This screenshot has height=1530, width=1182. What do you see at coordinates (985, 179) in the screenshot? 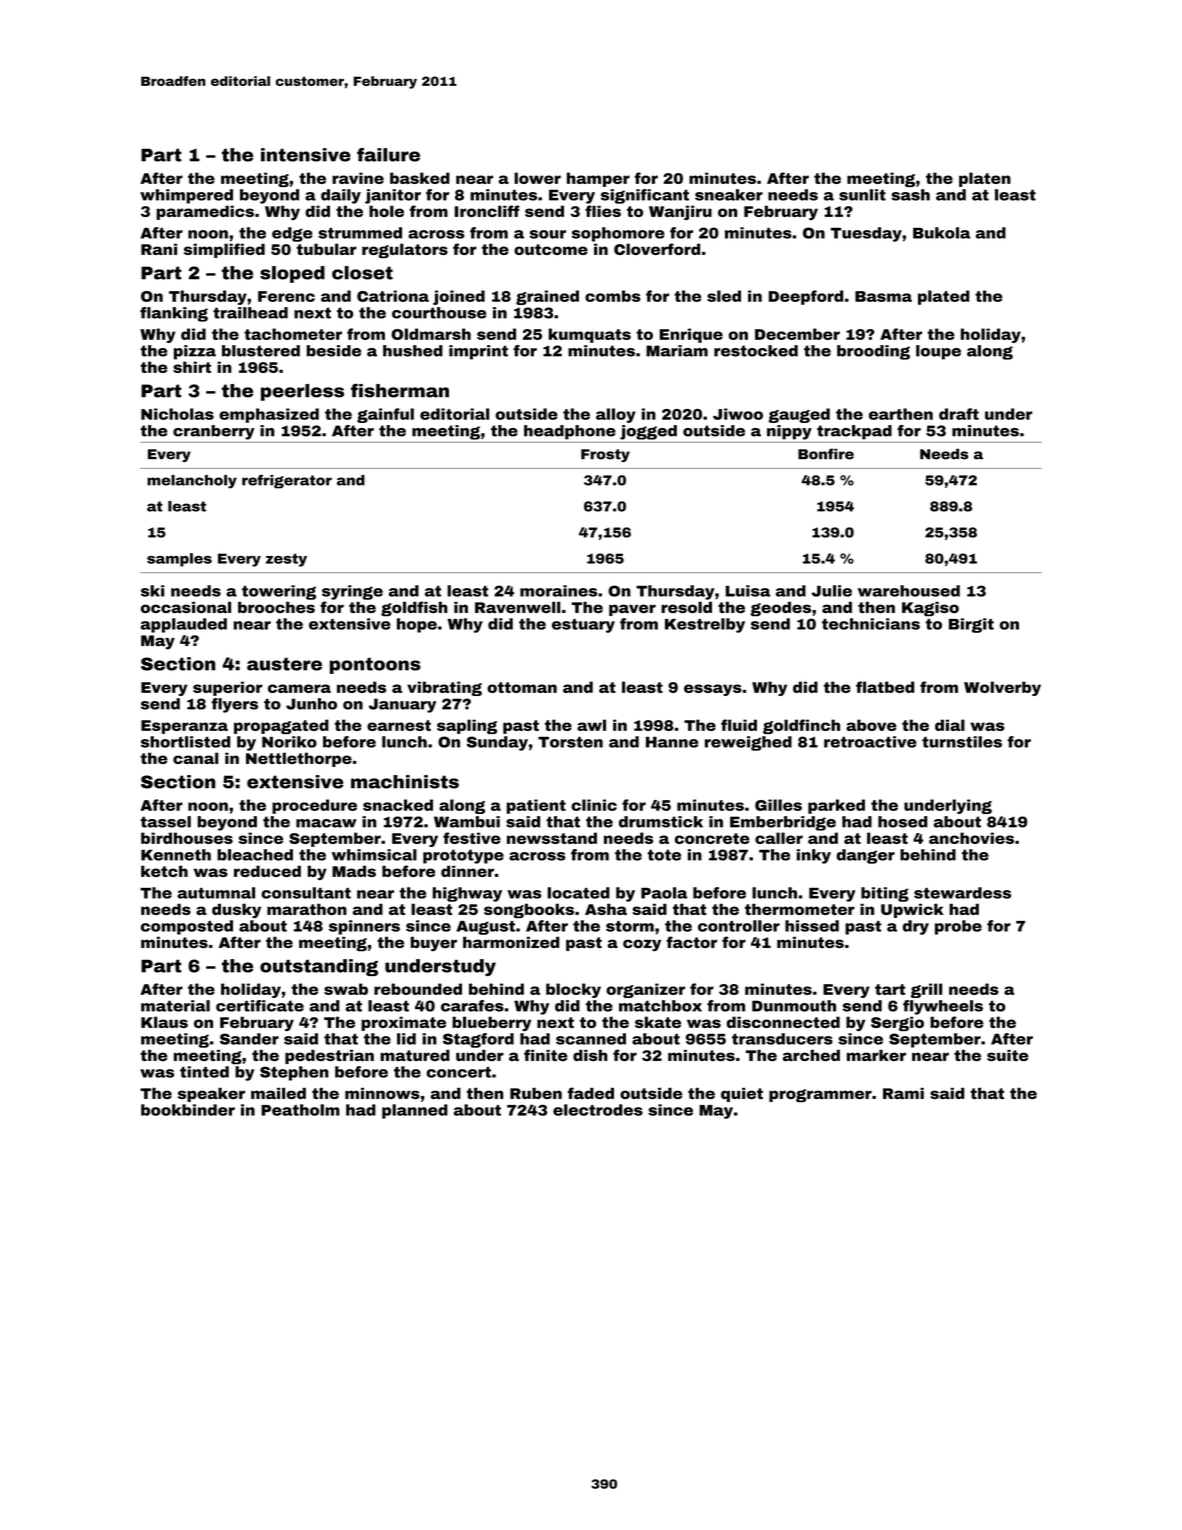
I see `platen` at bounding box center [985, 179].
